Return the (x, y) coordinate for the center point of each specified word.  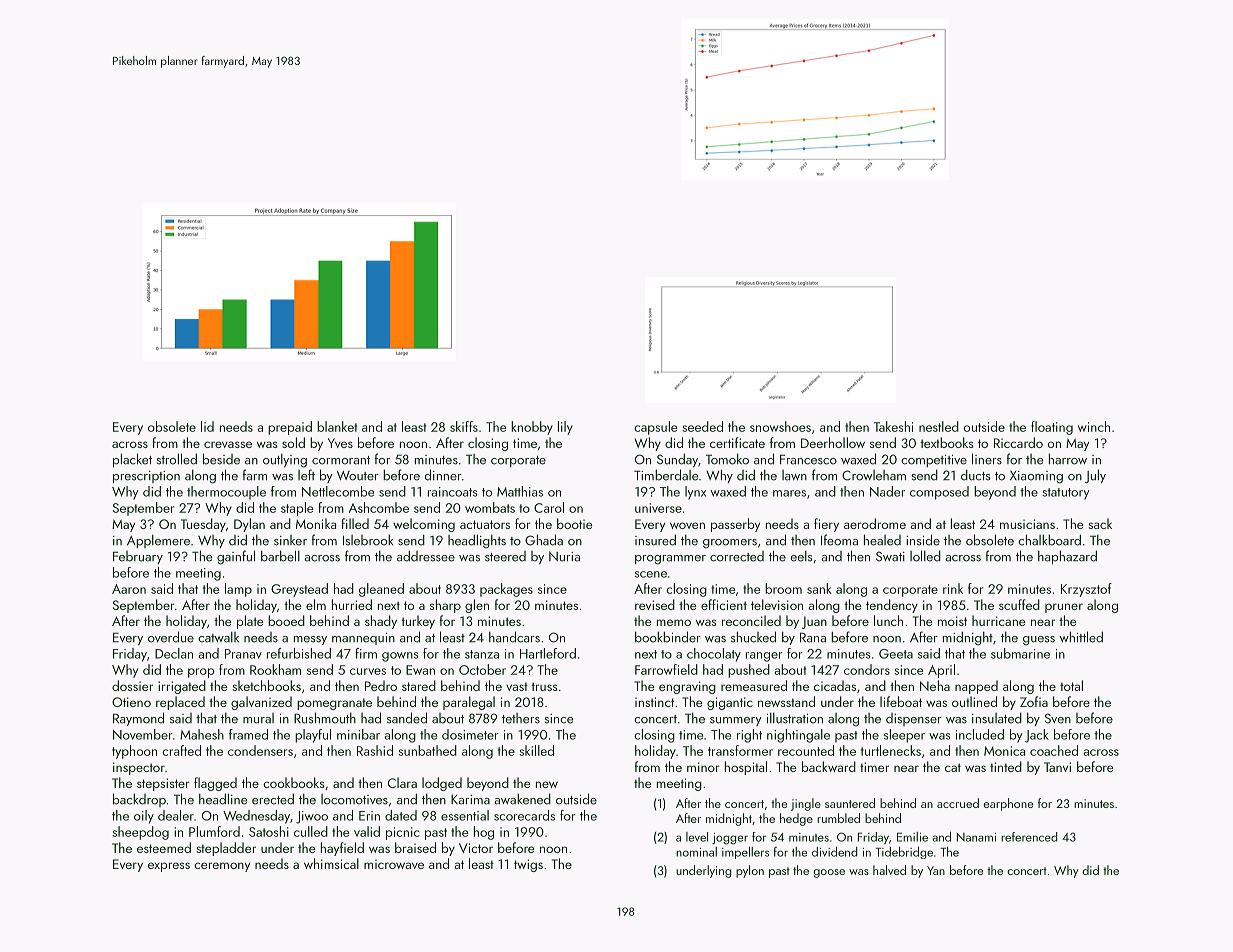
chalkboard (1049, 540)
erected (273, 799)
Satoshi (269, 831)
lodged (442, 784)
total (1071, 685)
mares (789, 493)
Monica (1004, 751)
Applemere (158, 541)
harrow (1068, 459)
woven (687, 525)
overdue (171, 637)
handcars (514, 637)
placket (132, 460)
